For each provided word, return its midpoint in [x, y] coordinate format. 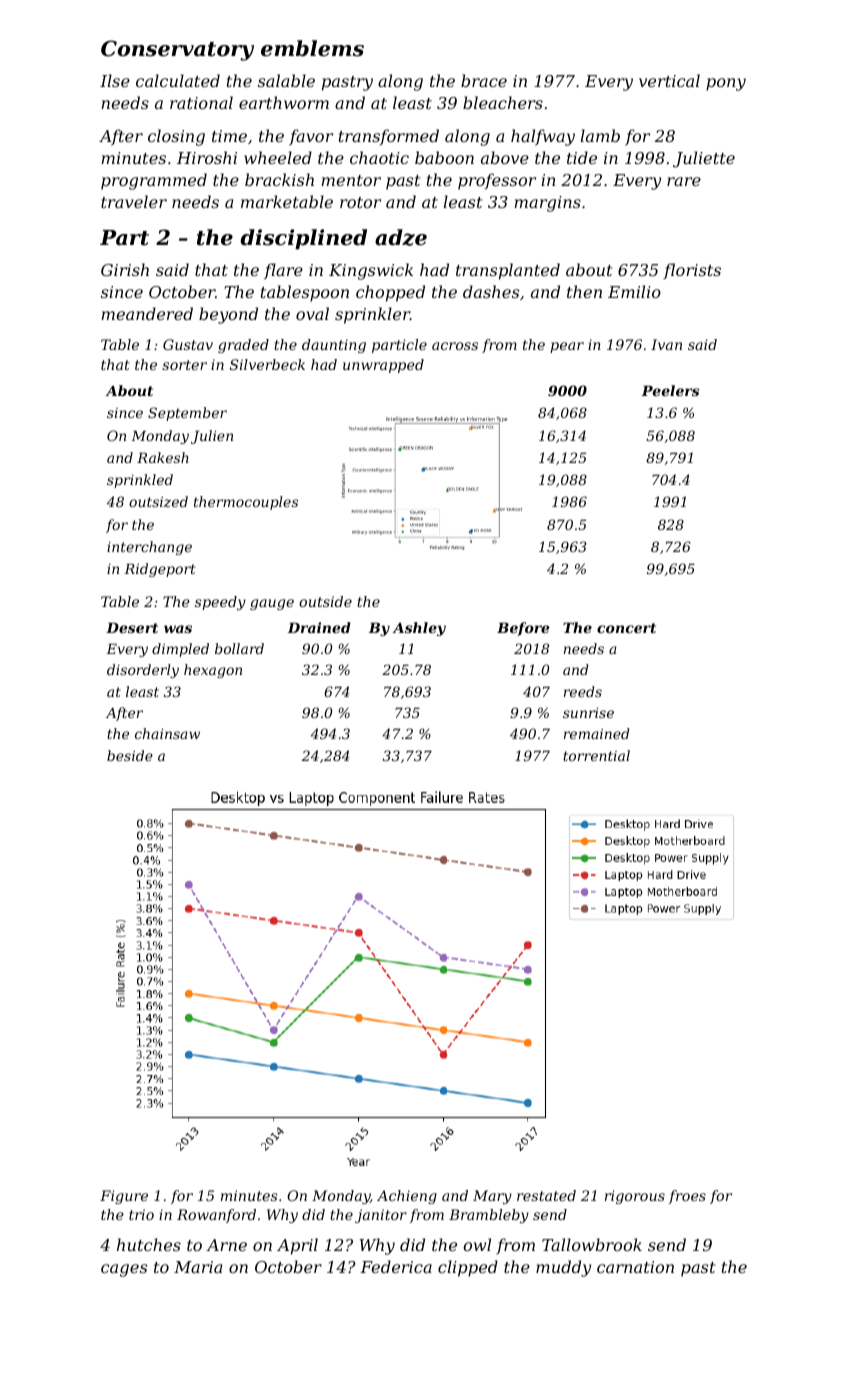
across [455, 346]
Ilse [115, 80]
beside [130, 755]
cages [124, 1270]
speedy [220, 603]
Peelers [671, 390]
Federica [396, 1266]
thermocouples [246, 503]
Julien [212, 437]
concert [626, 628]
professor [497, 181]
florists [692, 271]
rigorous [635, 1197]
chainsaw [167, 733]
